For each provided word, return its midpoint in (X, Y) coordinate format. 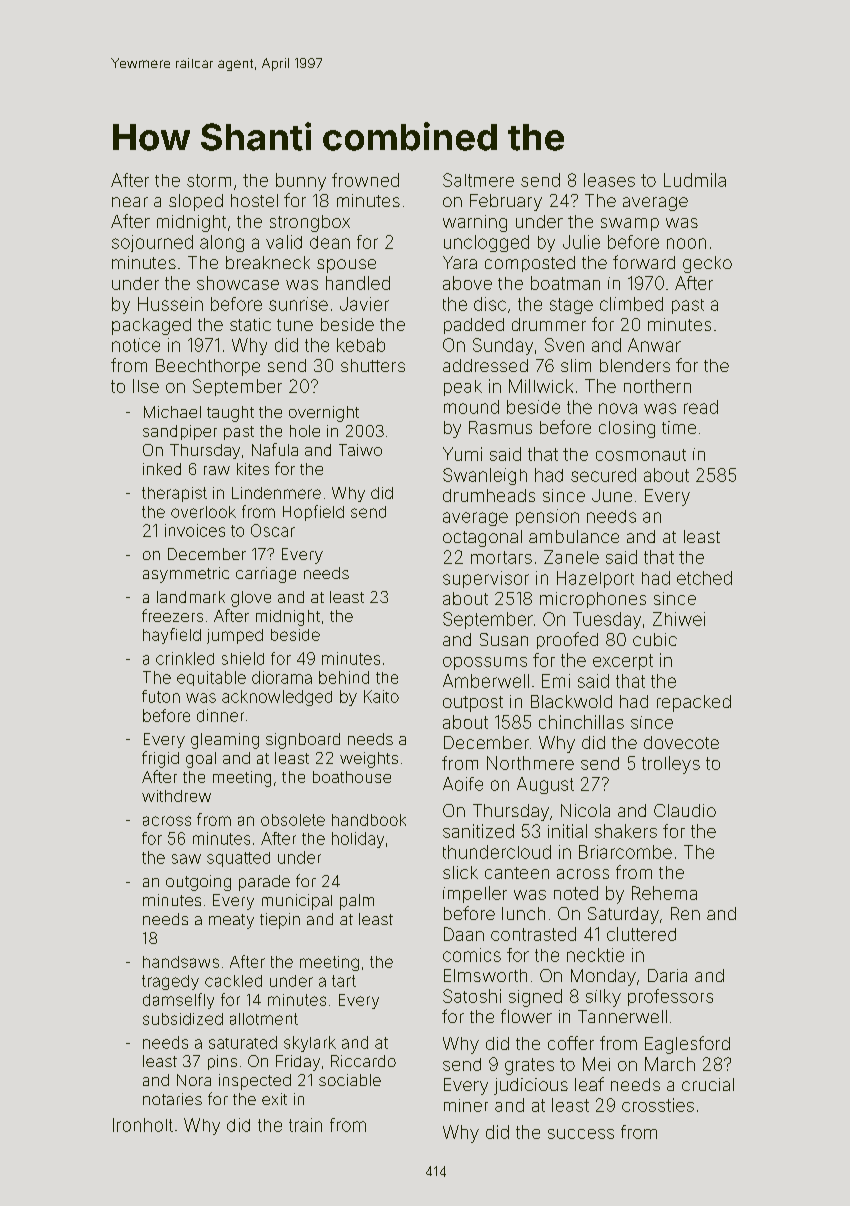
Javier (364, 304)
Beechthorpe (208, 367)
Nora (194, 1080)
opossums (485, 663)
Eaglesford (687, 1045)
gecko (707, 264)
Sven (564, 345)
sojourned (152, 243)
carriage (266, 575)
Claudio (685, 810)
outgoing (198, 883)
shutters (373, 365)
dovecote (681, 742)
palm (357, 902)
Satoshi (472, 996)
